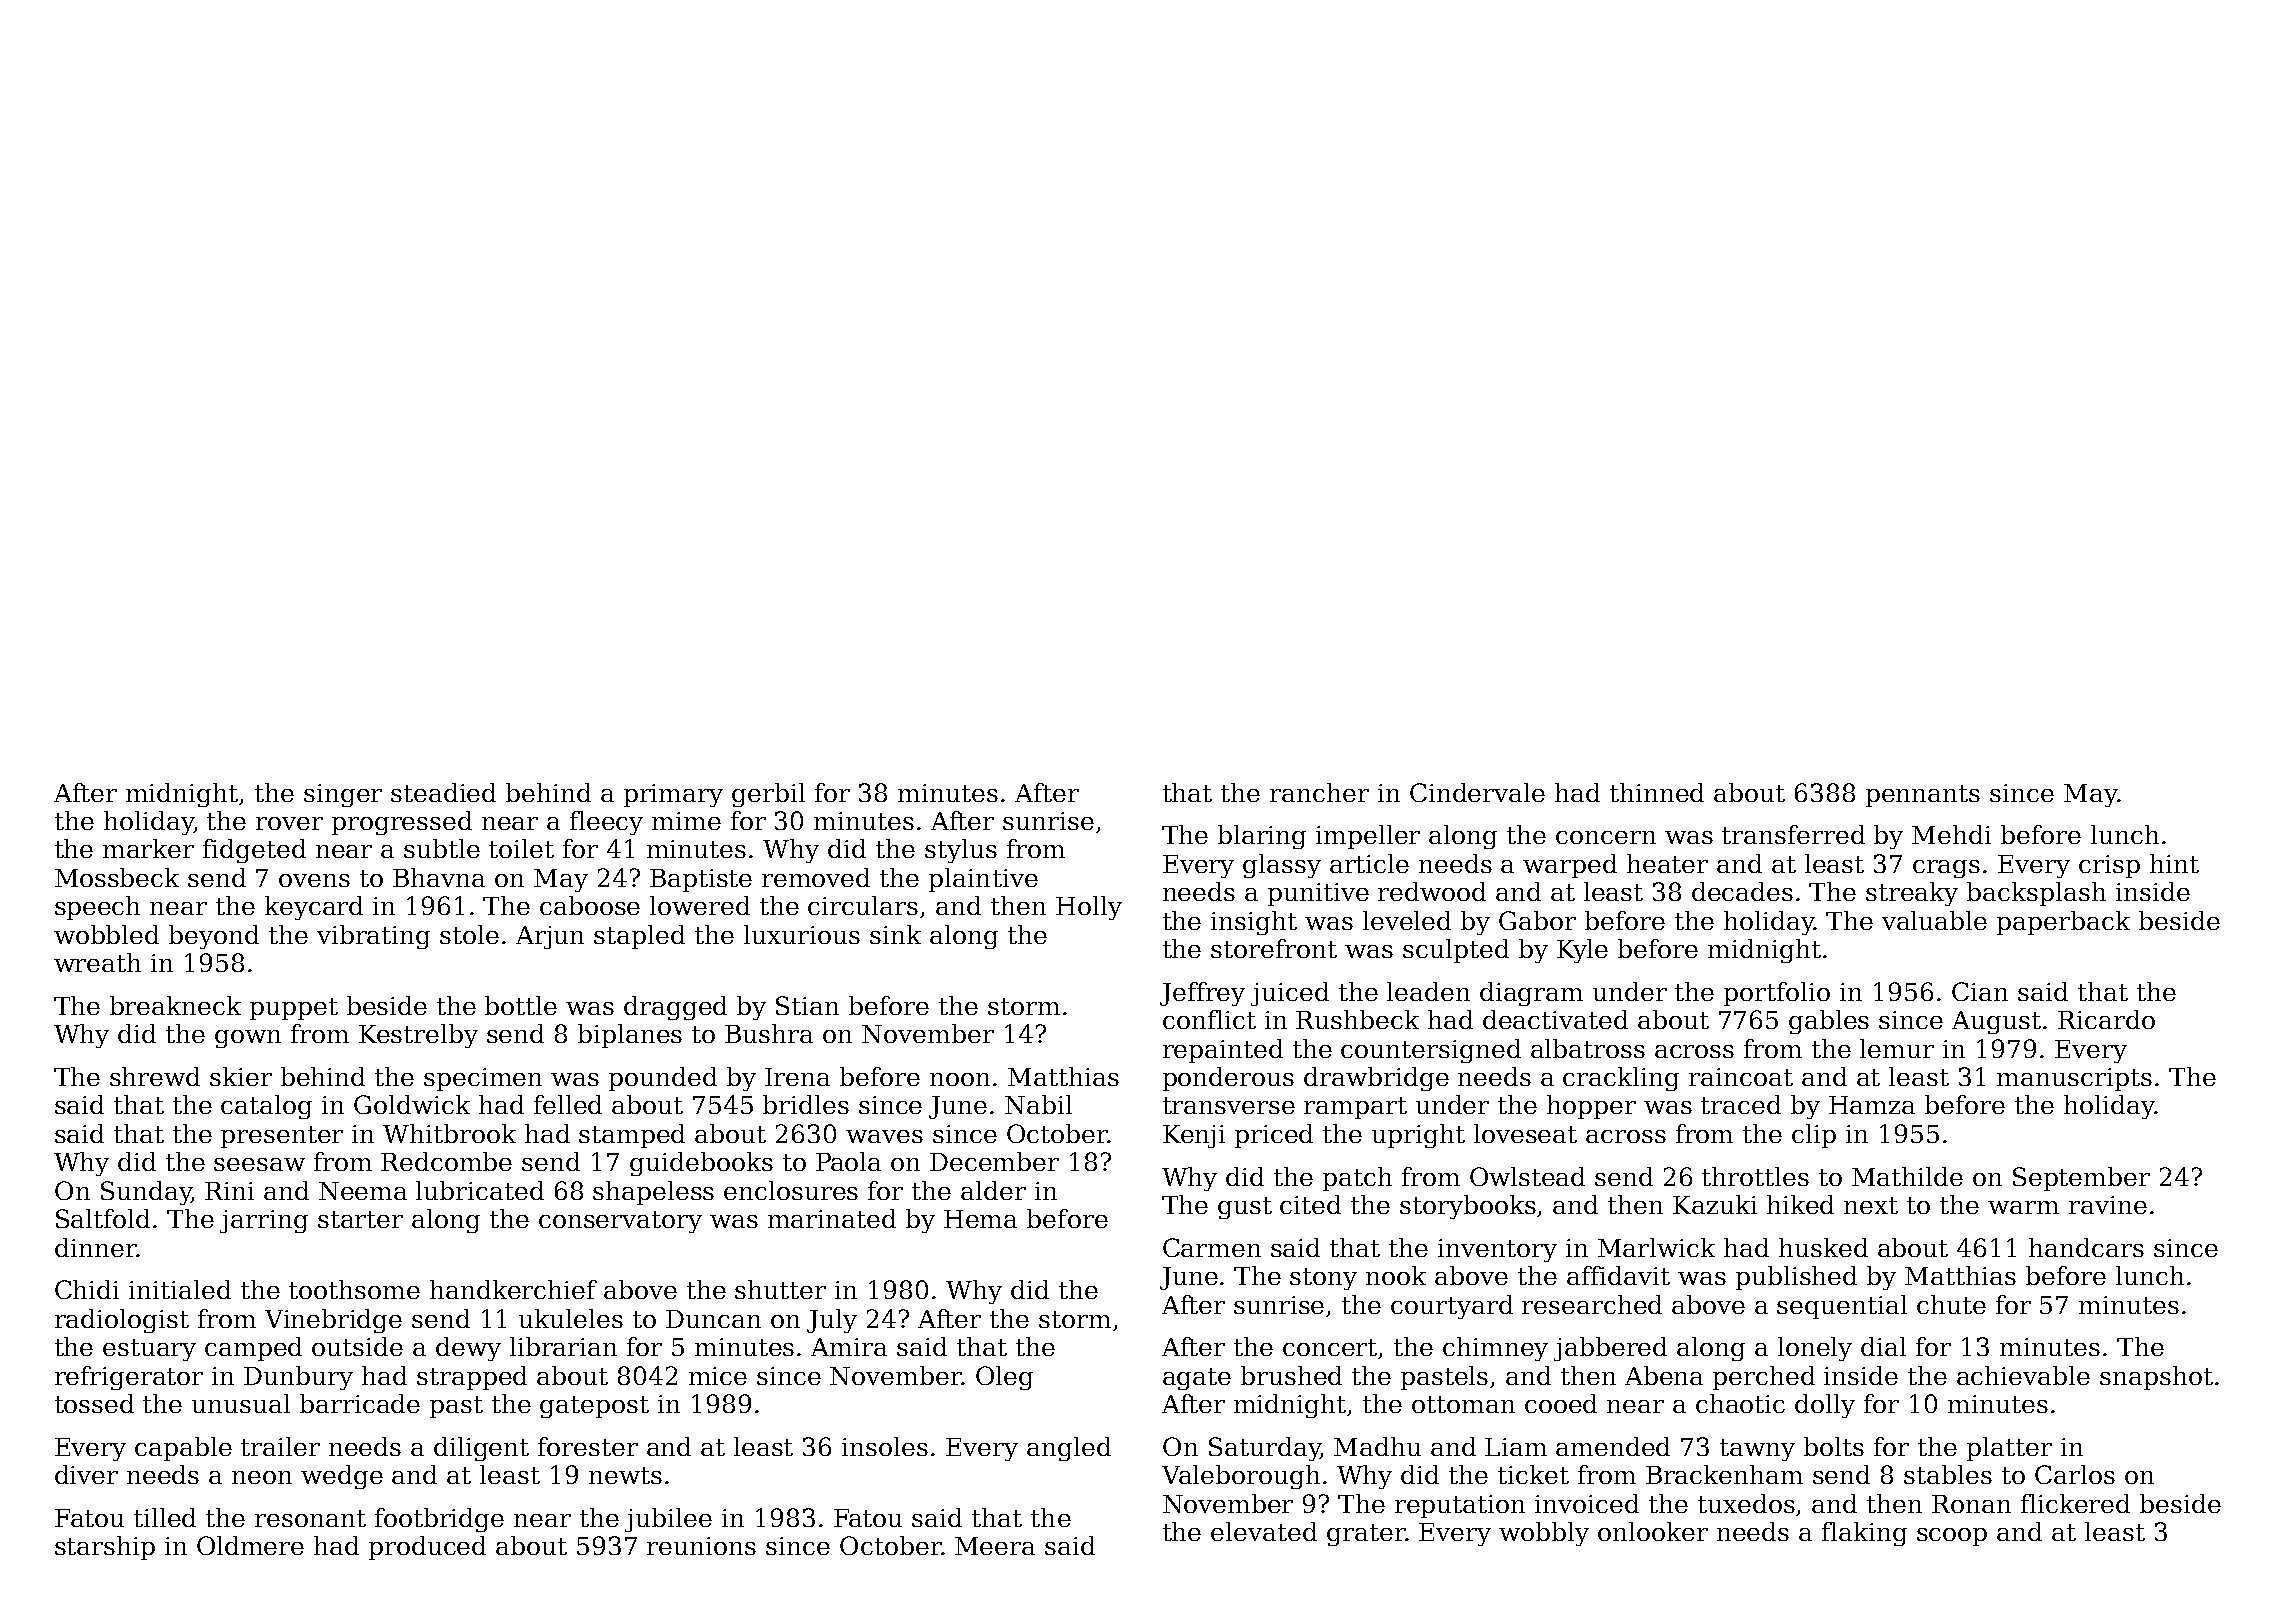 This document has height=1616, width=2285. Describe the element at coordinates (1923, 796) in the document. I see `pennants` at that location.
